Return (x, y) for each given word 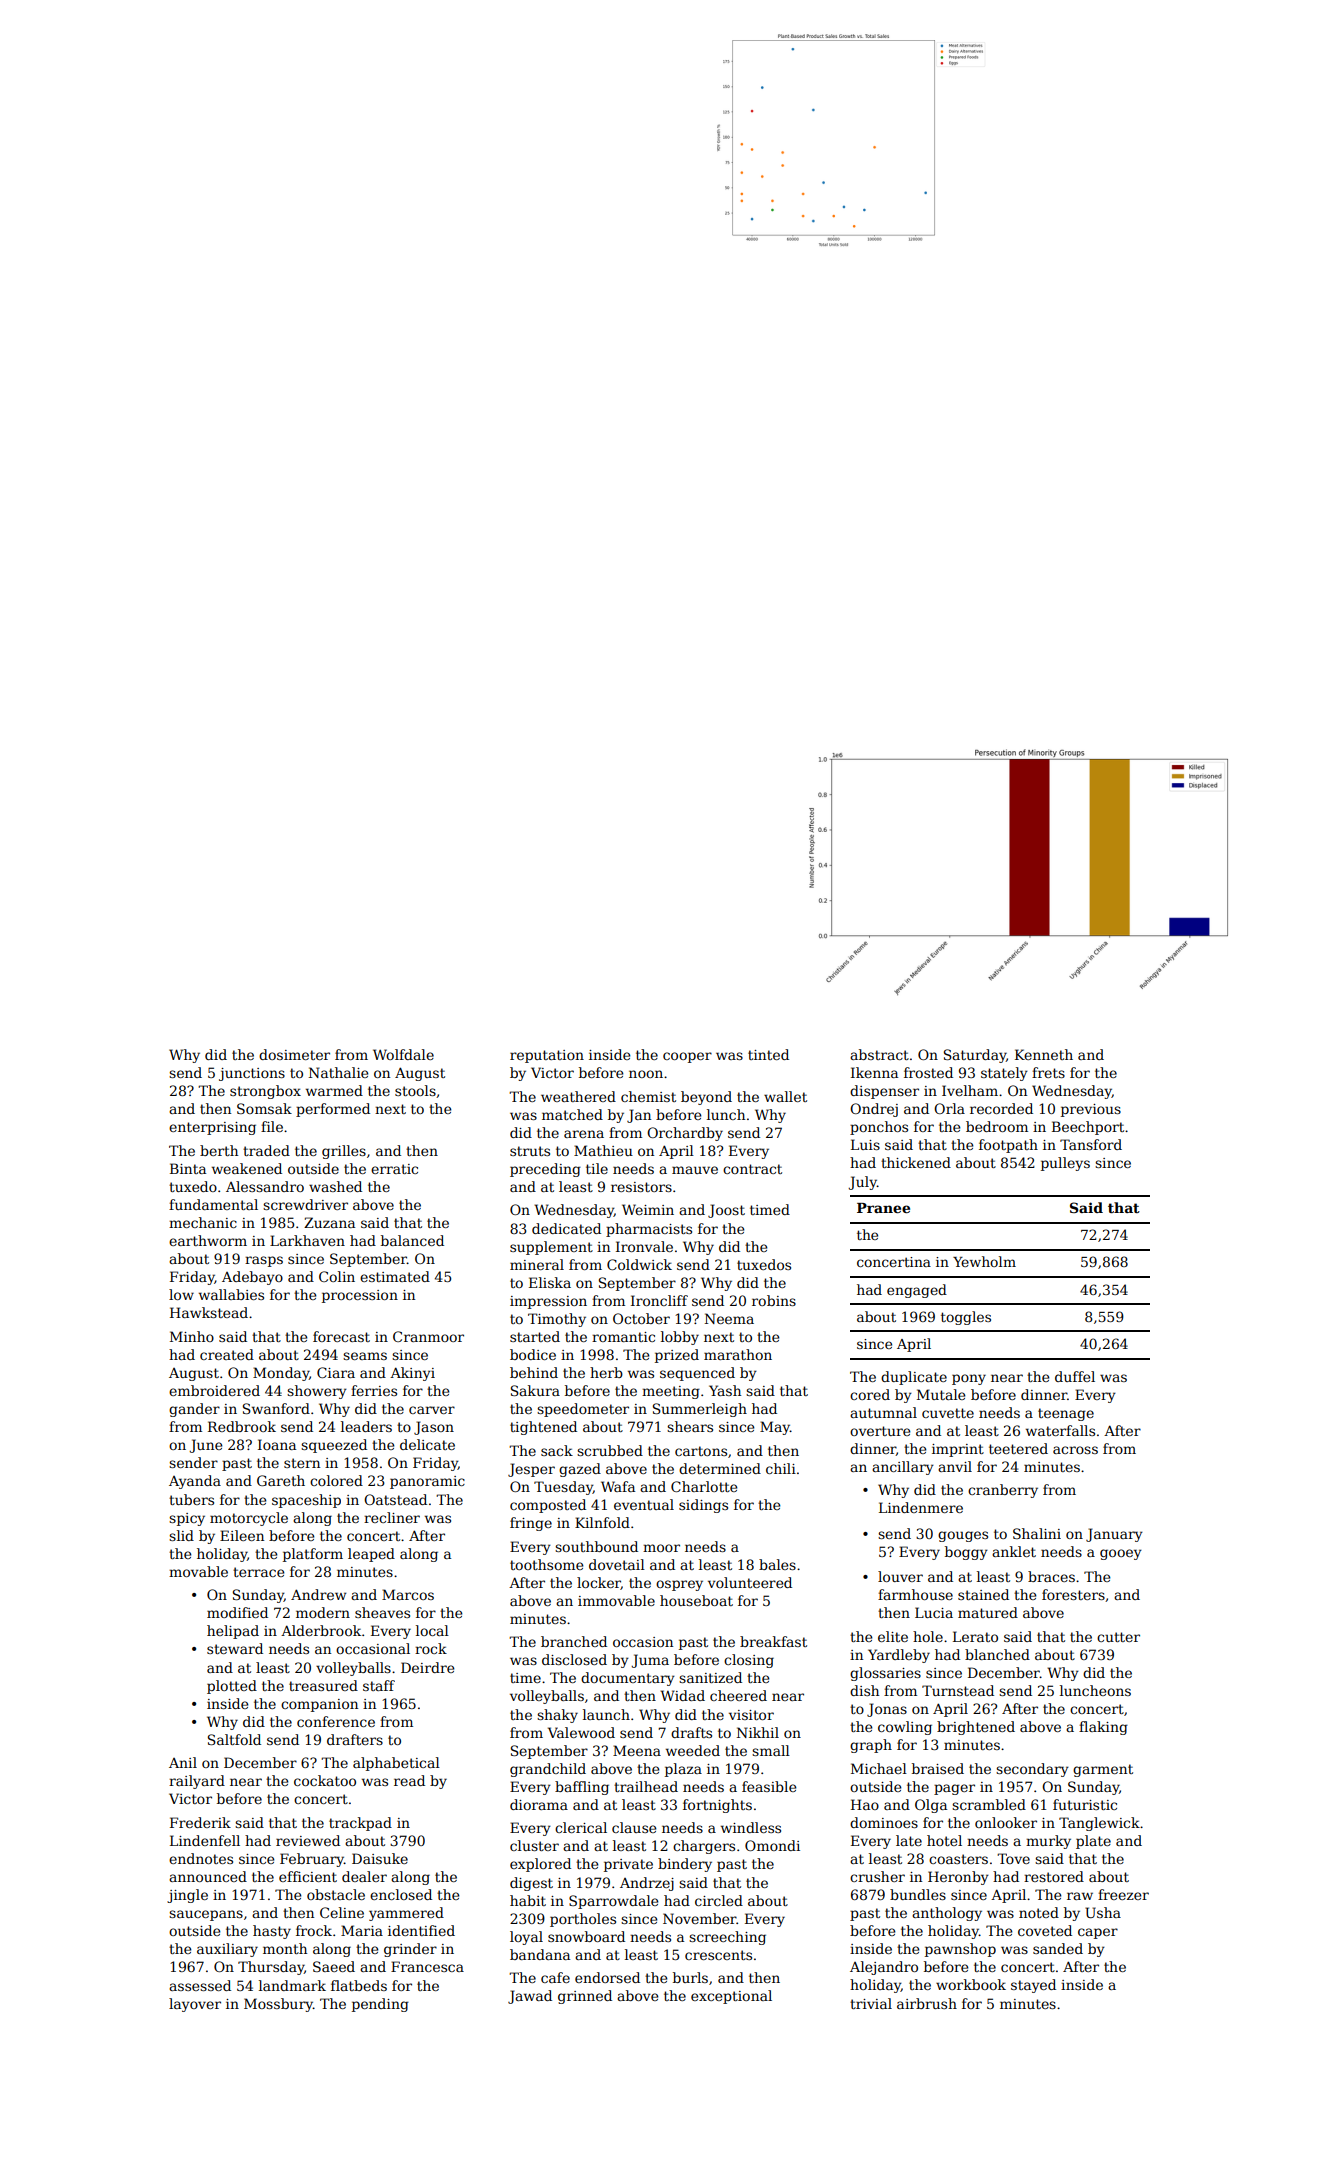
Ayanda (195, 1482)
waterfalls (1060, 1430)
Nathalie (338, 1072)
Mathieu (603, 1150)
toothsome (546, 1564)
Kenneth (1044, 1054)
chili (781, 1468)
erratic (394, 1169)
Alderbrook (321, 1630)
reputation (547, 1056)
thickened (916, 1162)
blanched (997, 1654)
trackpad (360, 1824)
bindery (685, 1865)
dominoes (884, 1822)
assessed (200, 1985)
